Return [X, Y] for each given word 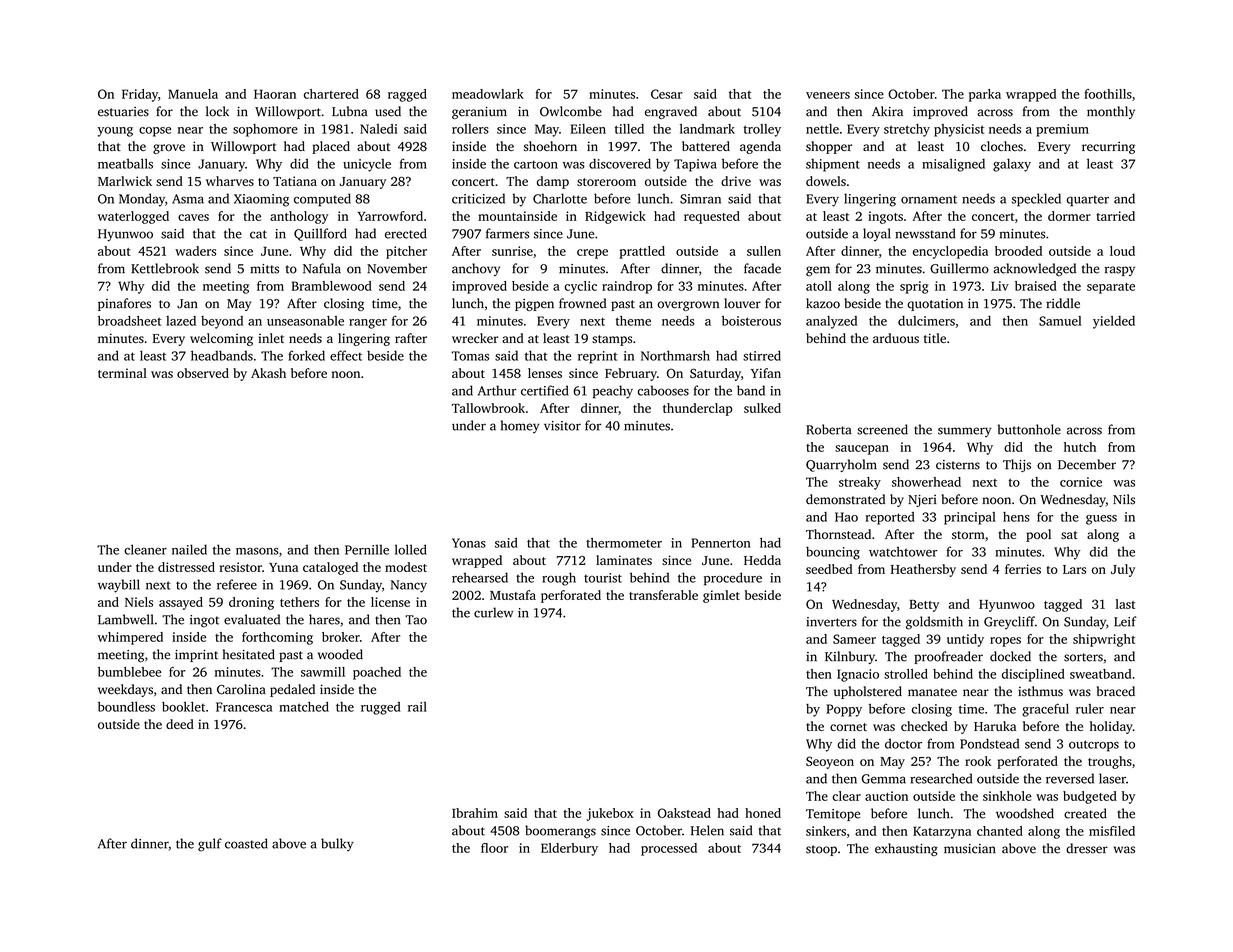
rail [417, 707]
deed [180, 724]
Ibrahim [475, 813]
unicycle [367, 165]
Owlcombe [571, 111]
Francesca [244, 707]
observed [203, 373]
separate [1111, 288]
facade [762, 268]
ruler [1090, 709]
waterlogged [133, 217]
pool [1038, 535]
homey [520, 426]
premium [1062, 130]
